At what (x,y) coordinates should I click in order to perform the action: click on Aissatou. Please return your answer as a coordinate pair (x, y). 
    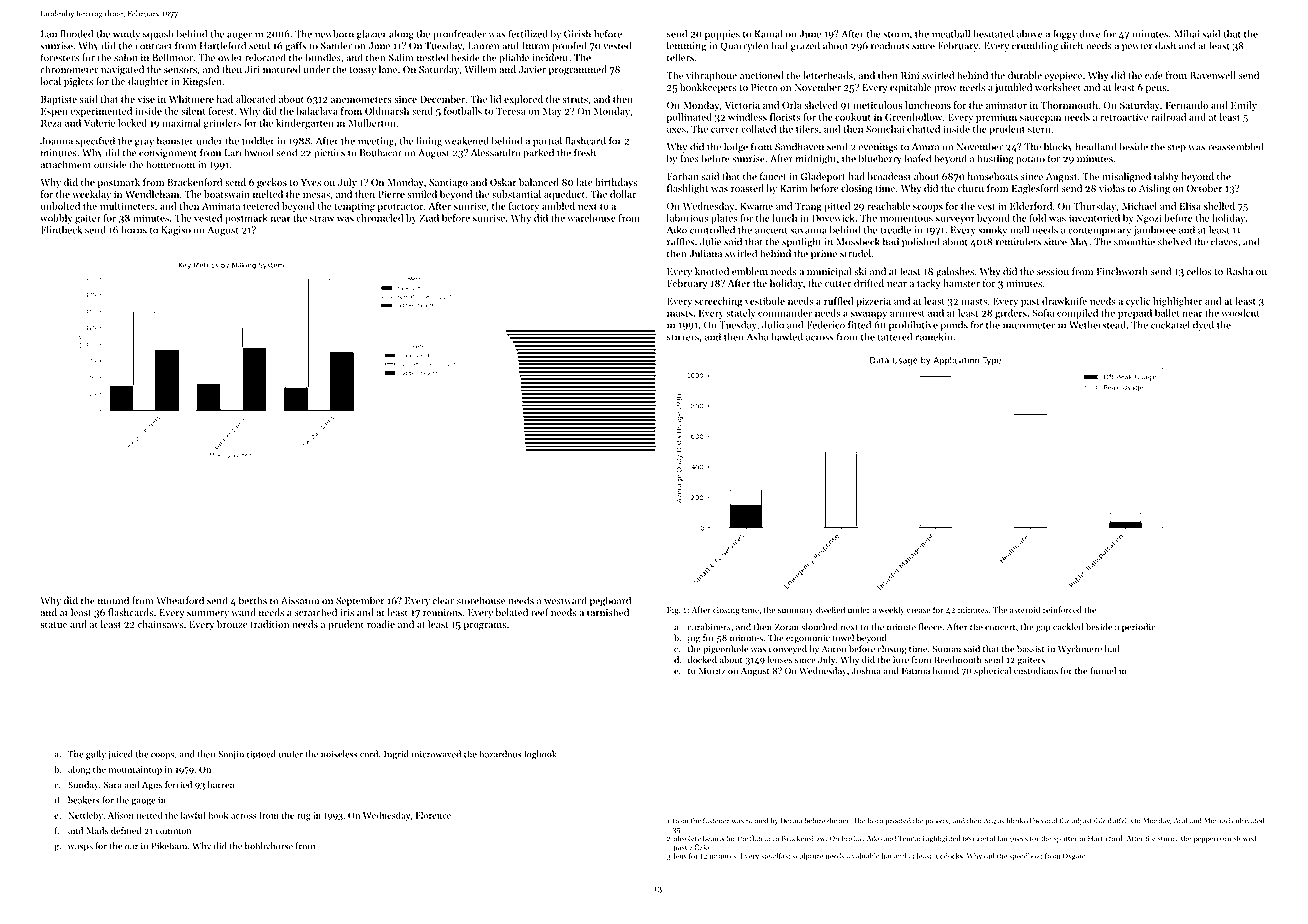
    Looking at the image, I should click on (300, 601).
